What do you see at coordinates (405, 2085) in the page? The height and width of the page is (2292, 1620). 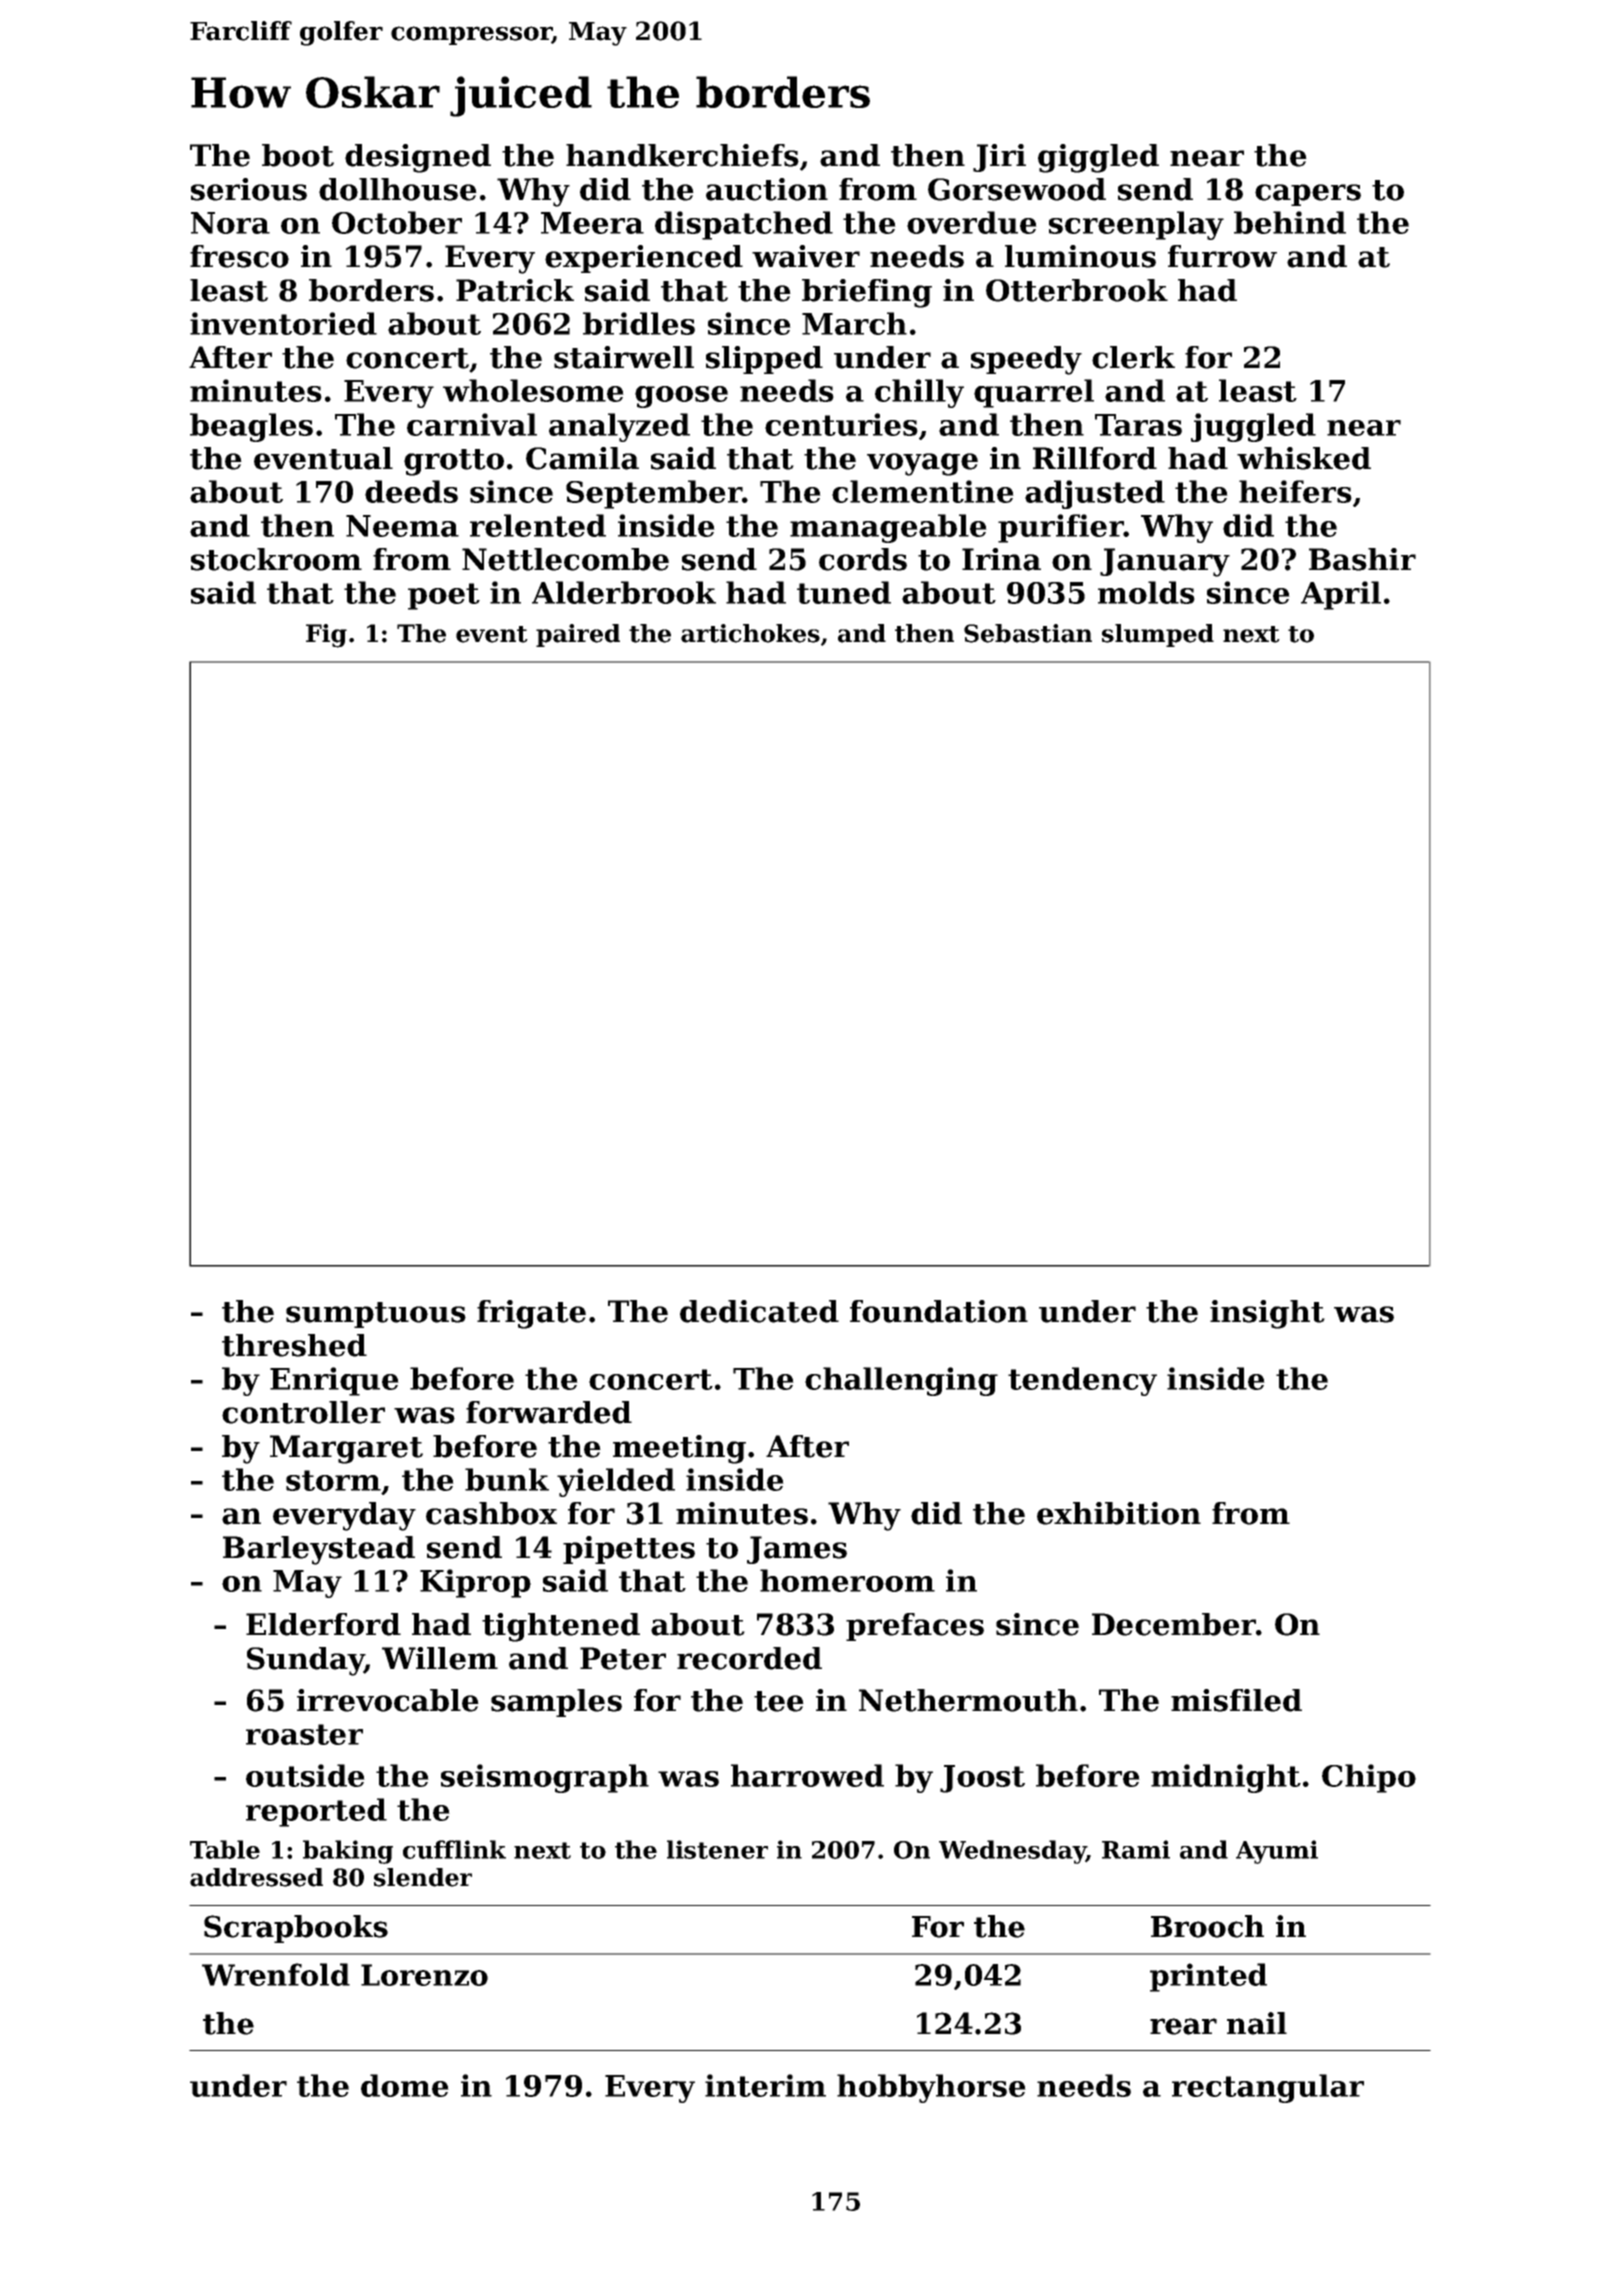 I see `dome` at bounding box center [405, 2085].
